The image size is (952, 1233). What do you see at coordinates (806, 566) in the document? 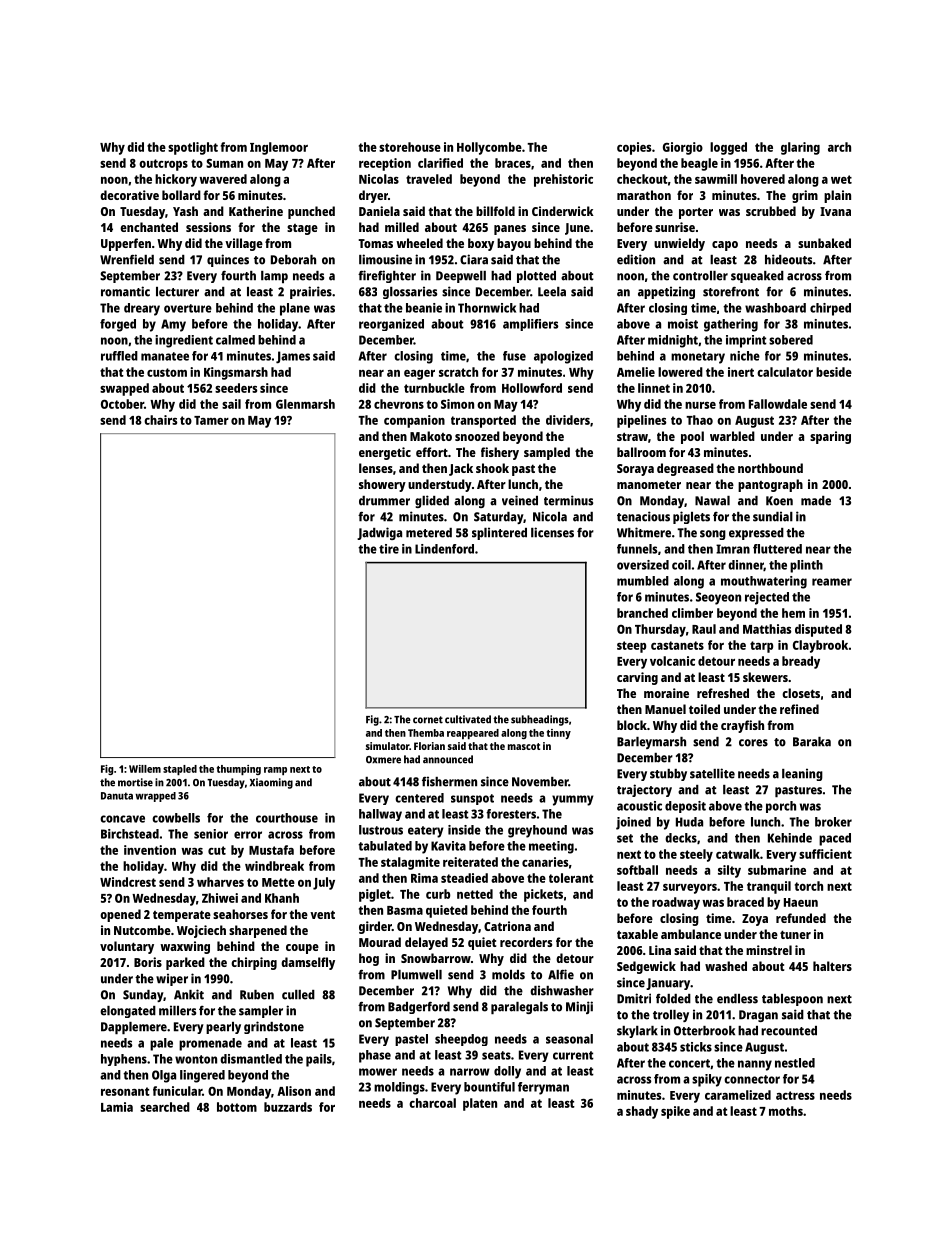
I see `plinth` at bounding box center [806, 566].
